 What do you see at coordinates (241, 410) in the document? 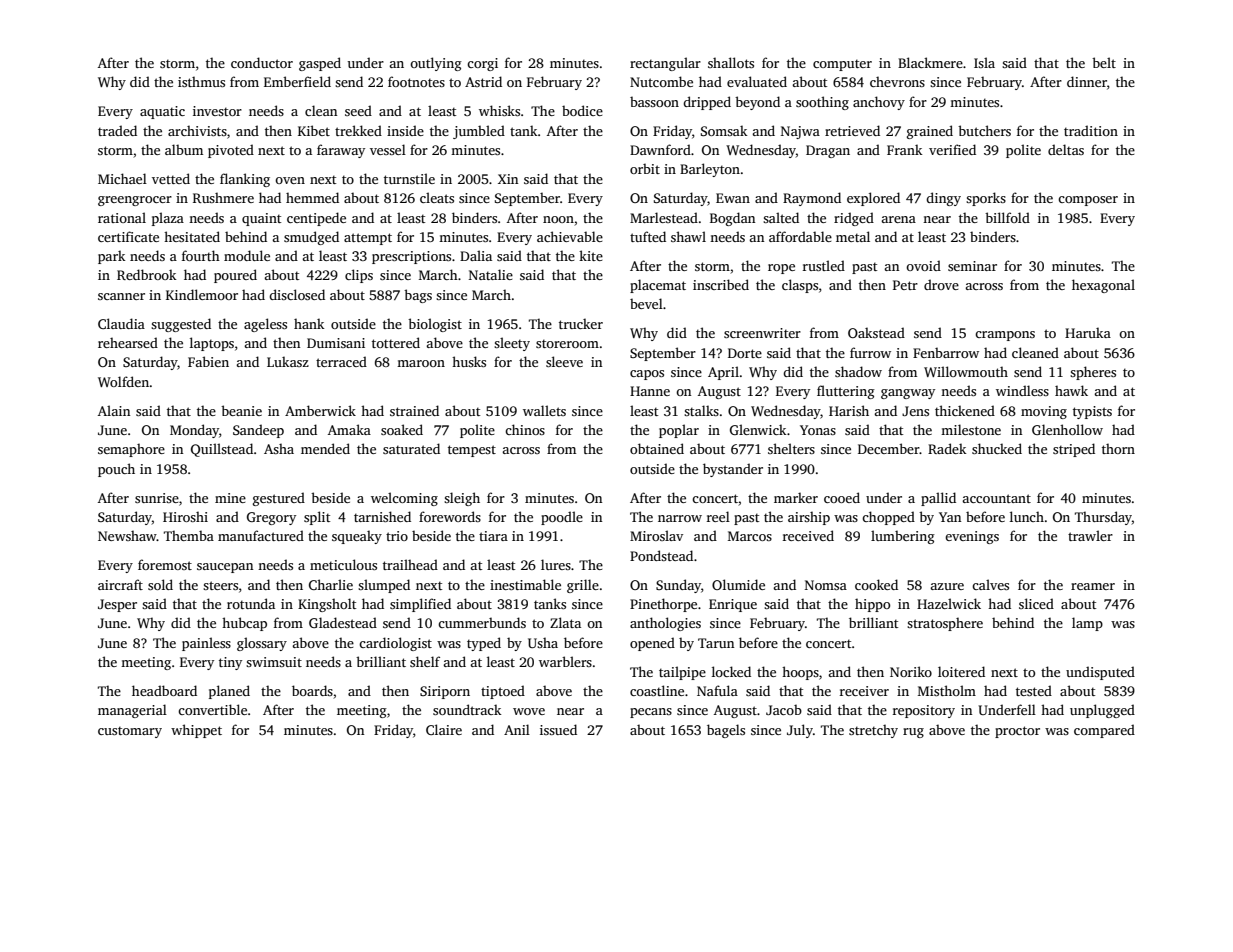
I see `beanie` at bounding box center [241, 410].
